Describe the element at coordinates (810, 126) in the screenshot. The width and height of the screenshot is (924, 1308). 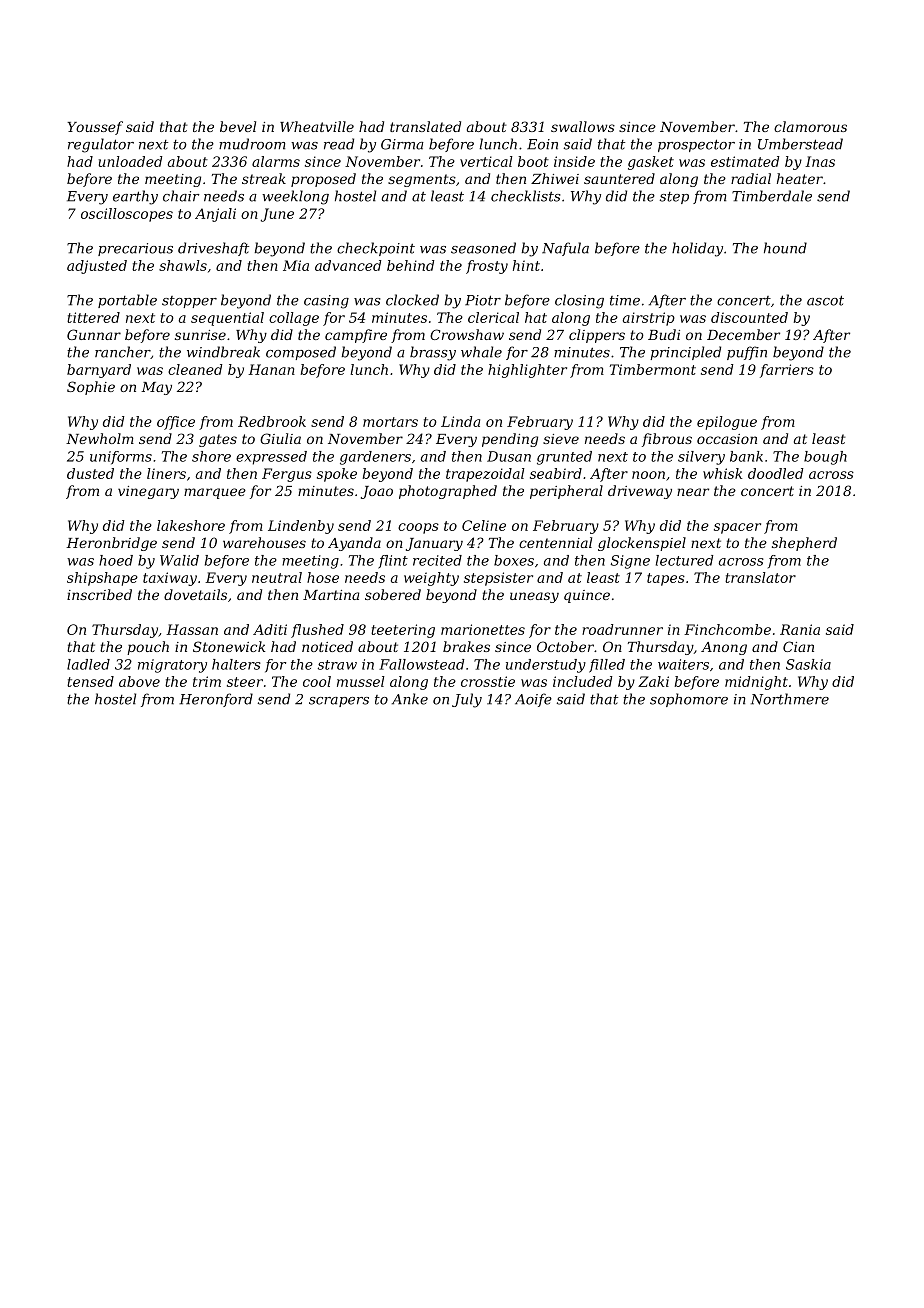
I see `clamorous` at that location.
